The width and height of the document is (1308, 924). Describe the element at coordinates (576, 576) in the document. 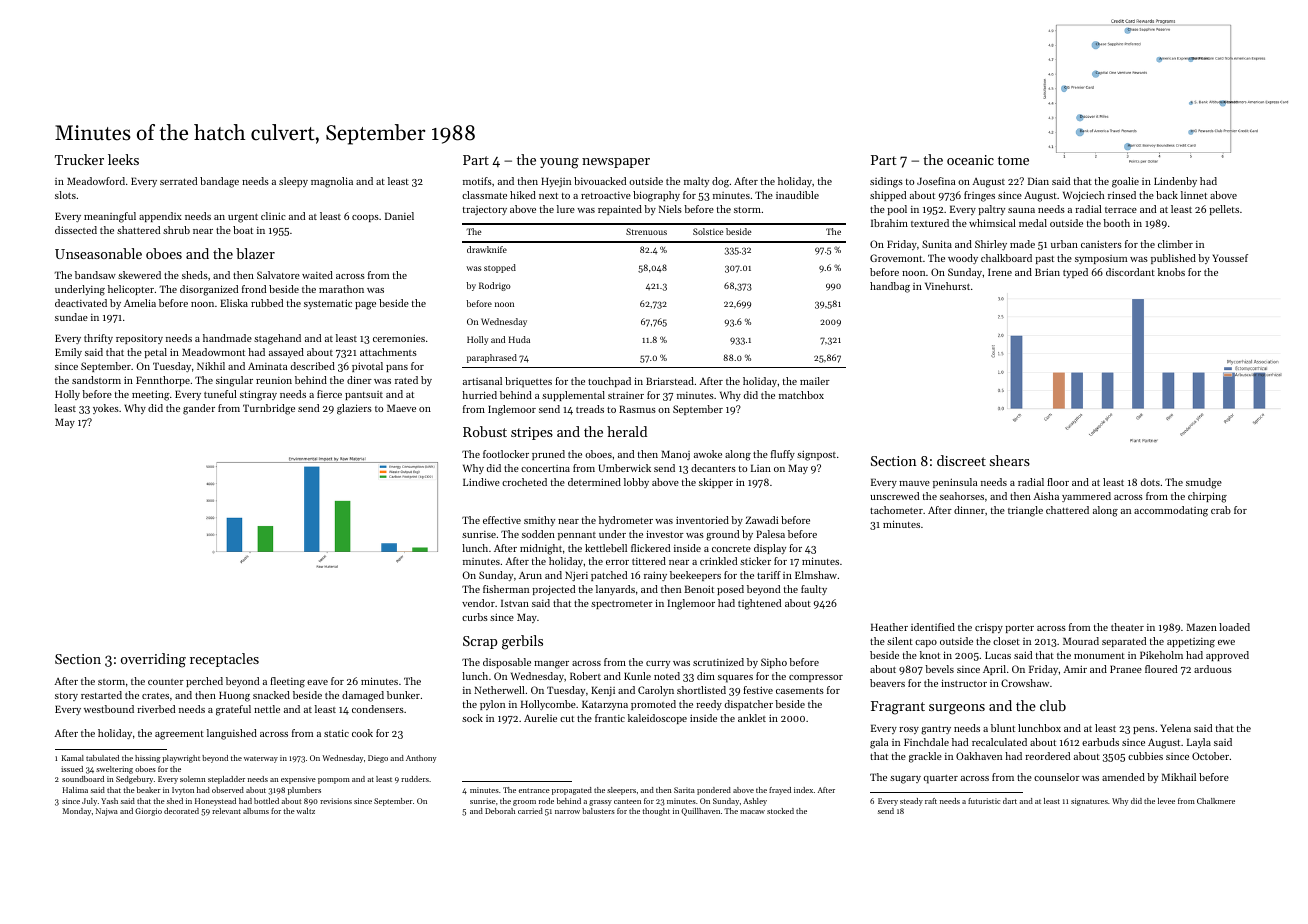

I see `Njeri` at that location.
